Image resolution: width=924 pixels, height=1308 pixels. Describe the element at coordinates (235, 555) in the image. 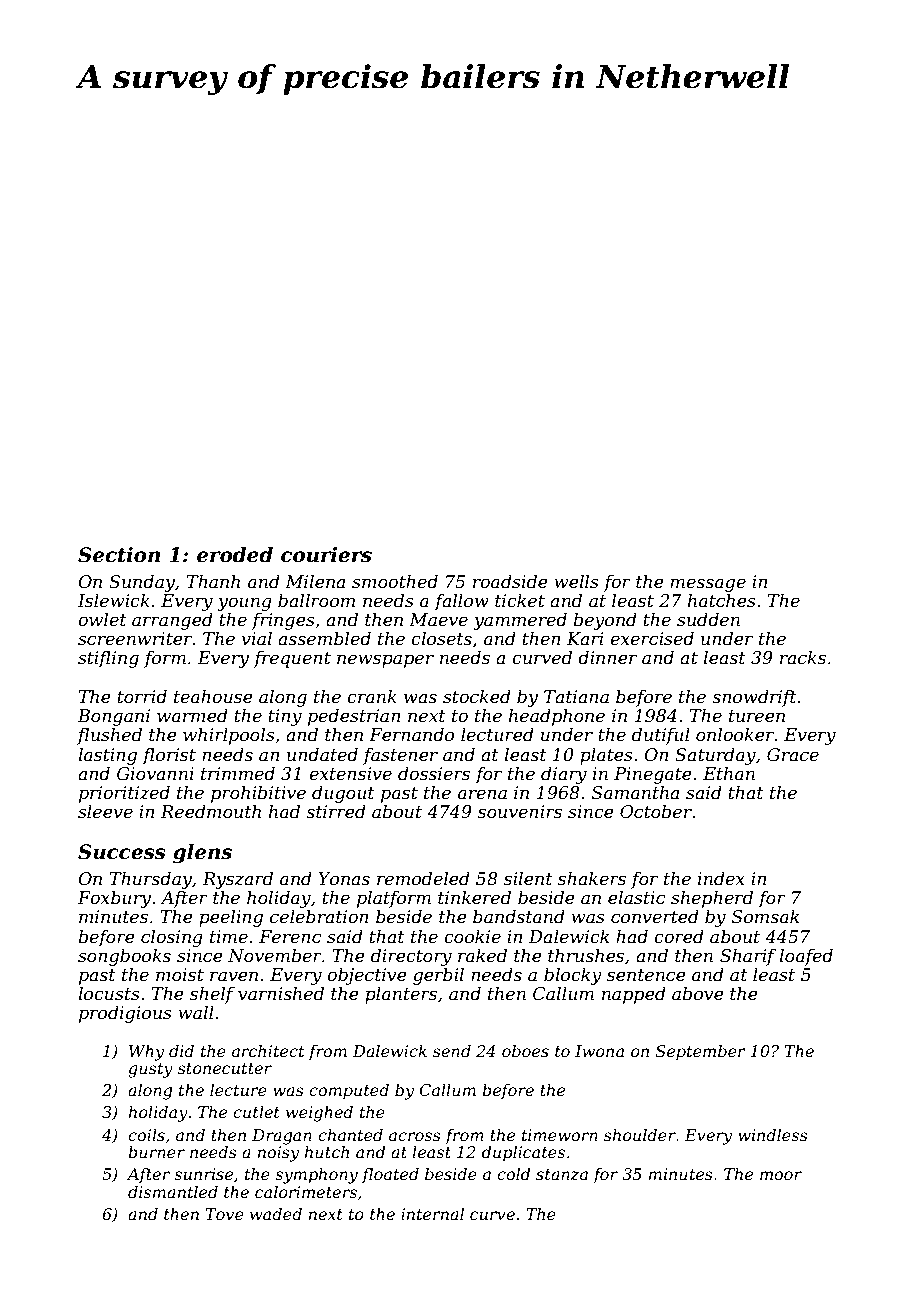

I see `eroded` at that location.
